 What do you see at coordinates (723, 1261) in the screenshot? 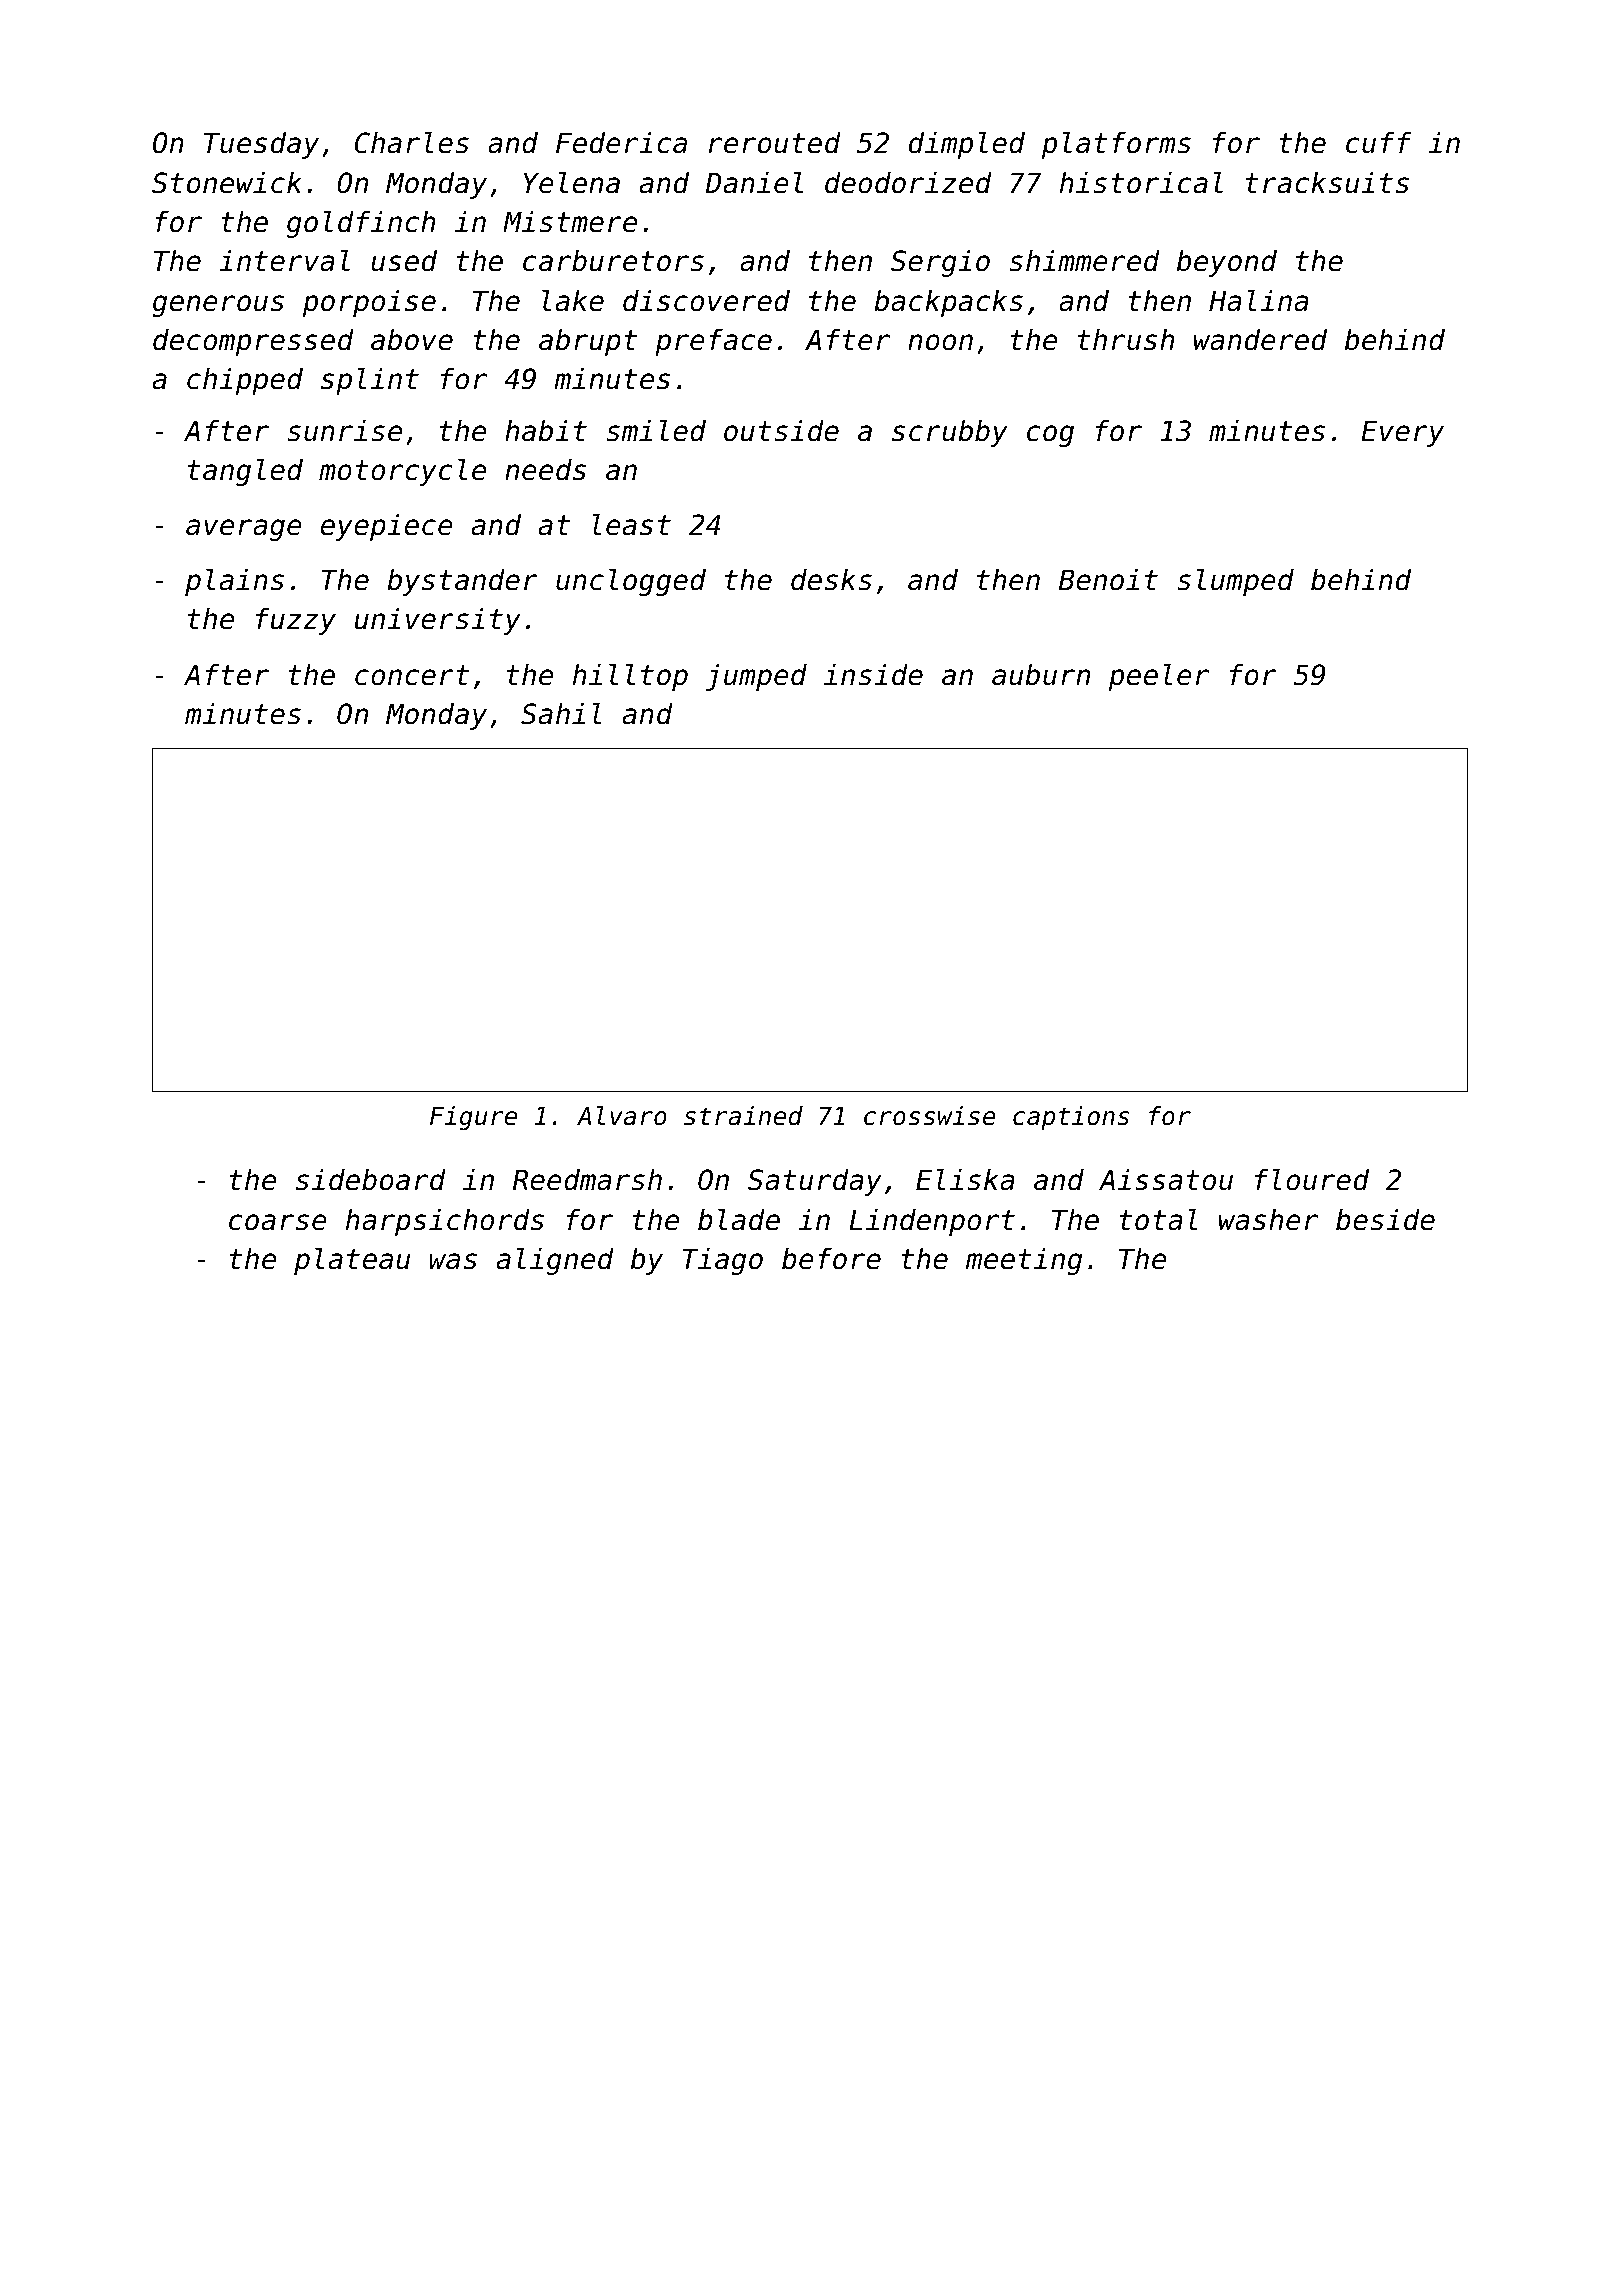
I see `Tiago` at bounding box center [723, 1261].
